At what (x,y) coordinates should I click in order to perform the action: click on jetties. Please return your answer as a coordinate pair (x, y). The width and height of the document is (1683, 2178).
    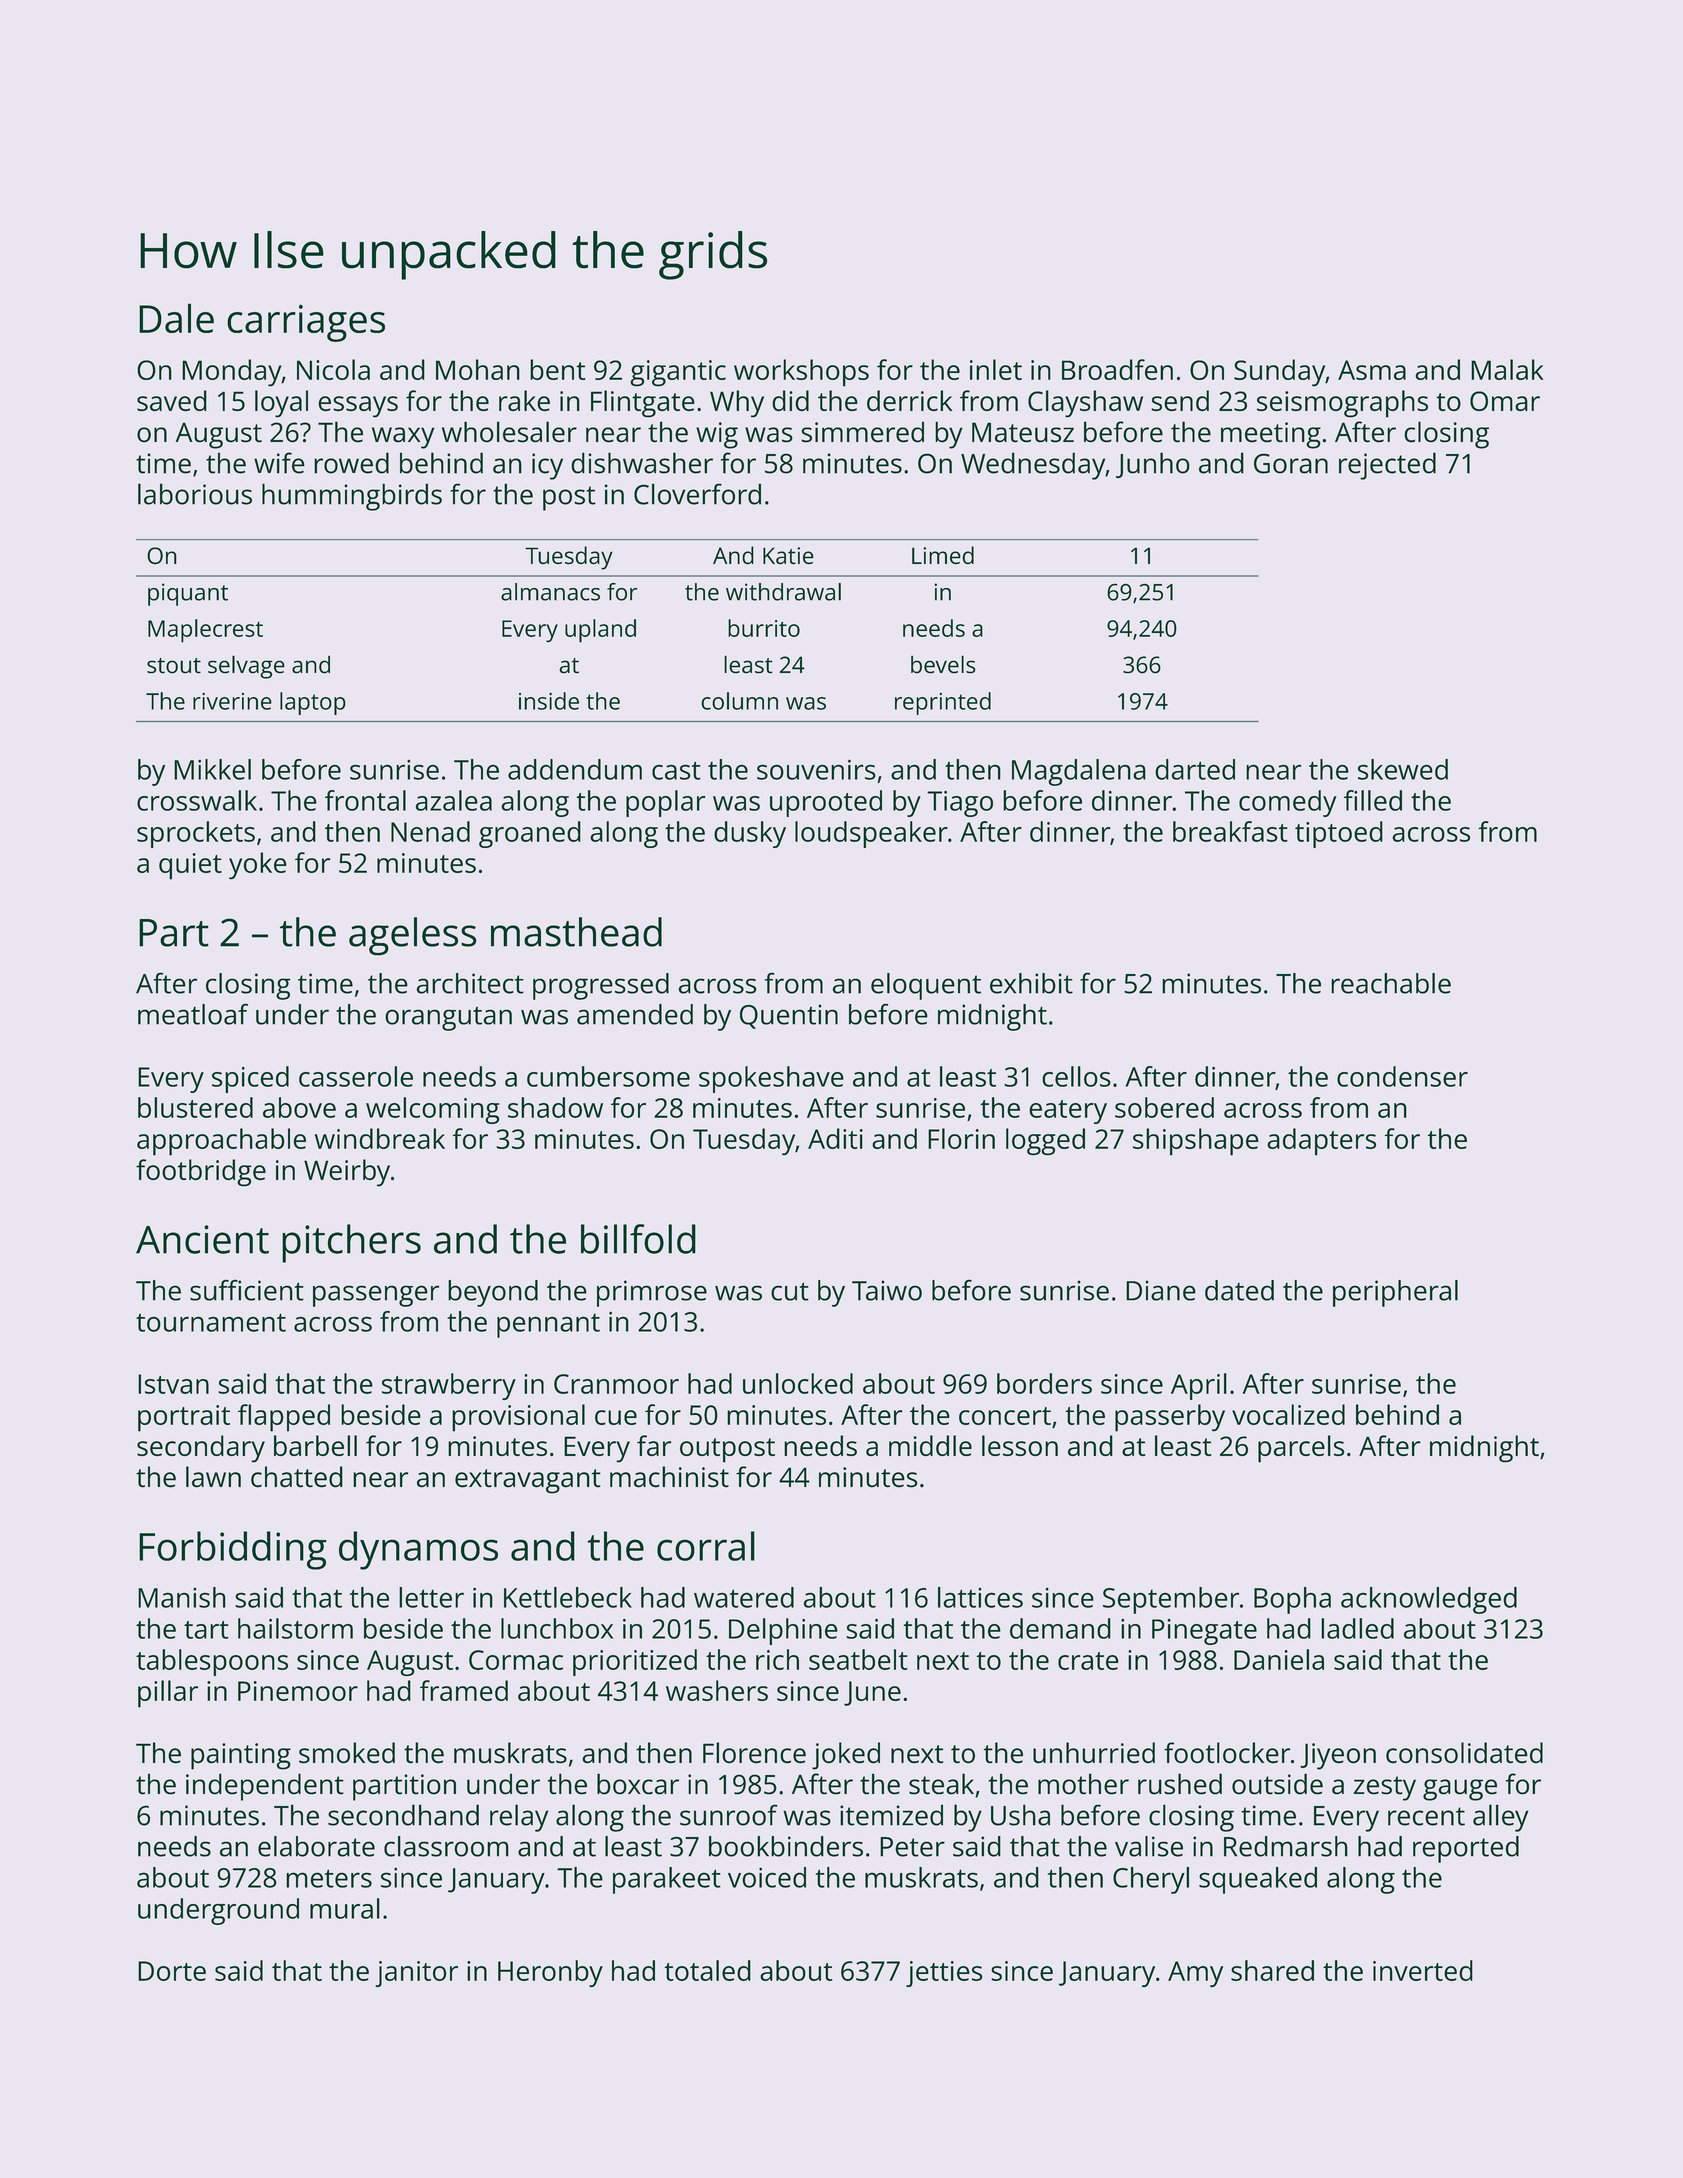
    Looking at the image, I should click on (944, 1974).
